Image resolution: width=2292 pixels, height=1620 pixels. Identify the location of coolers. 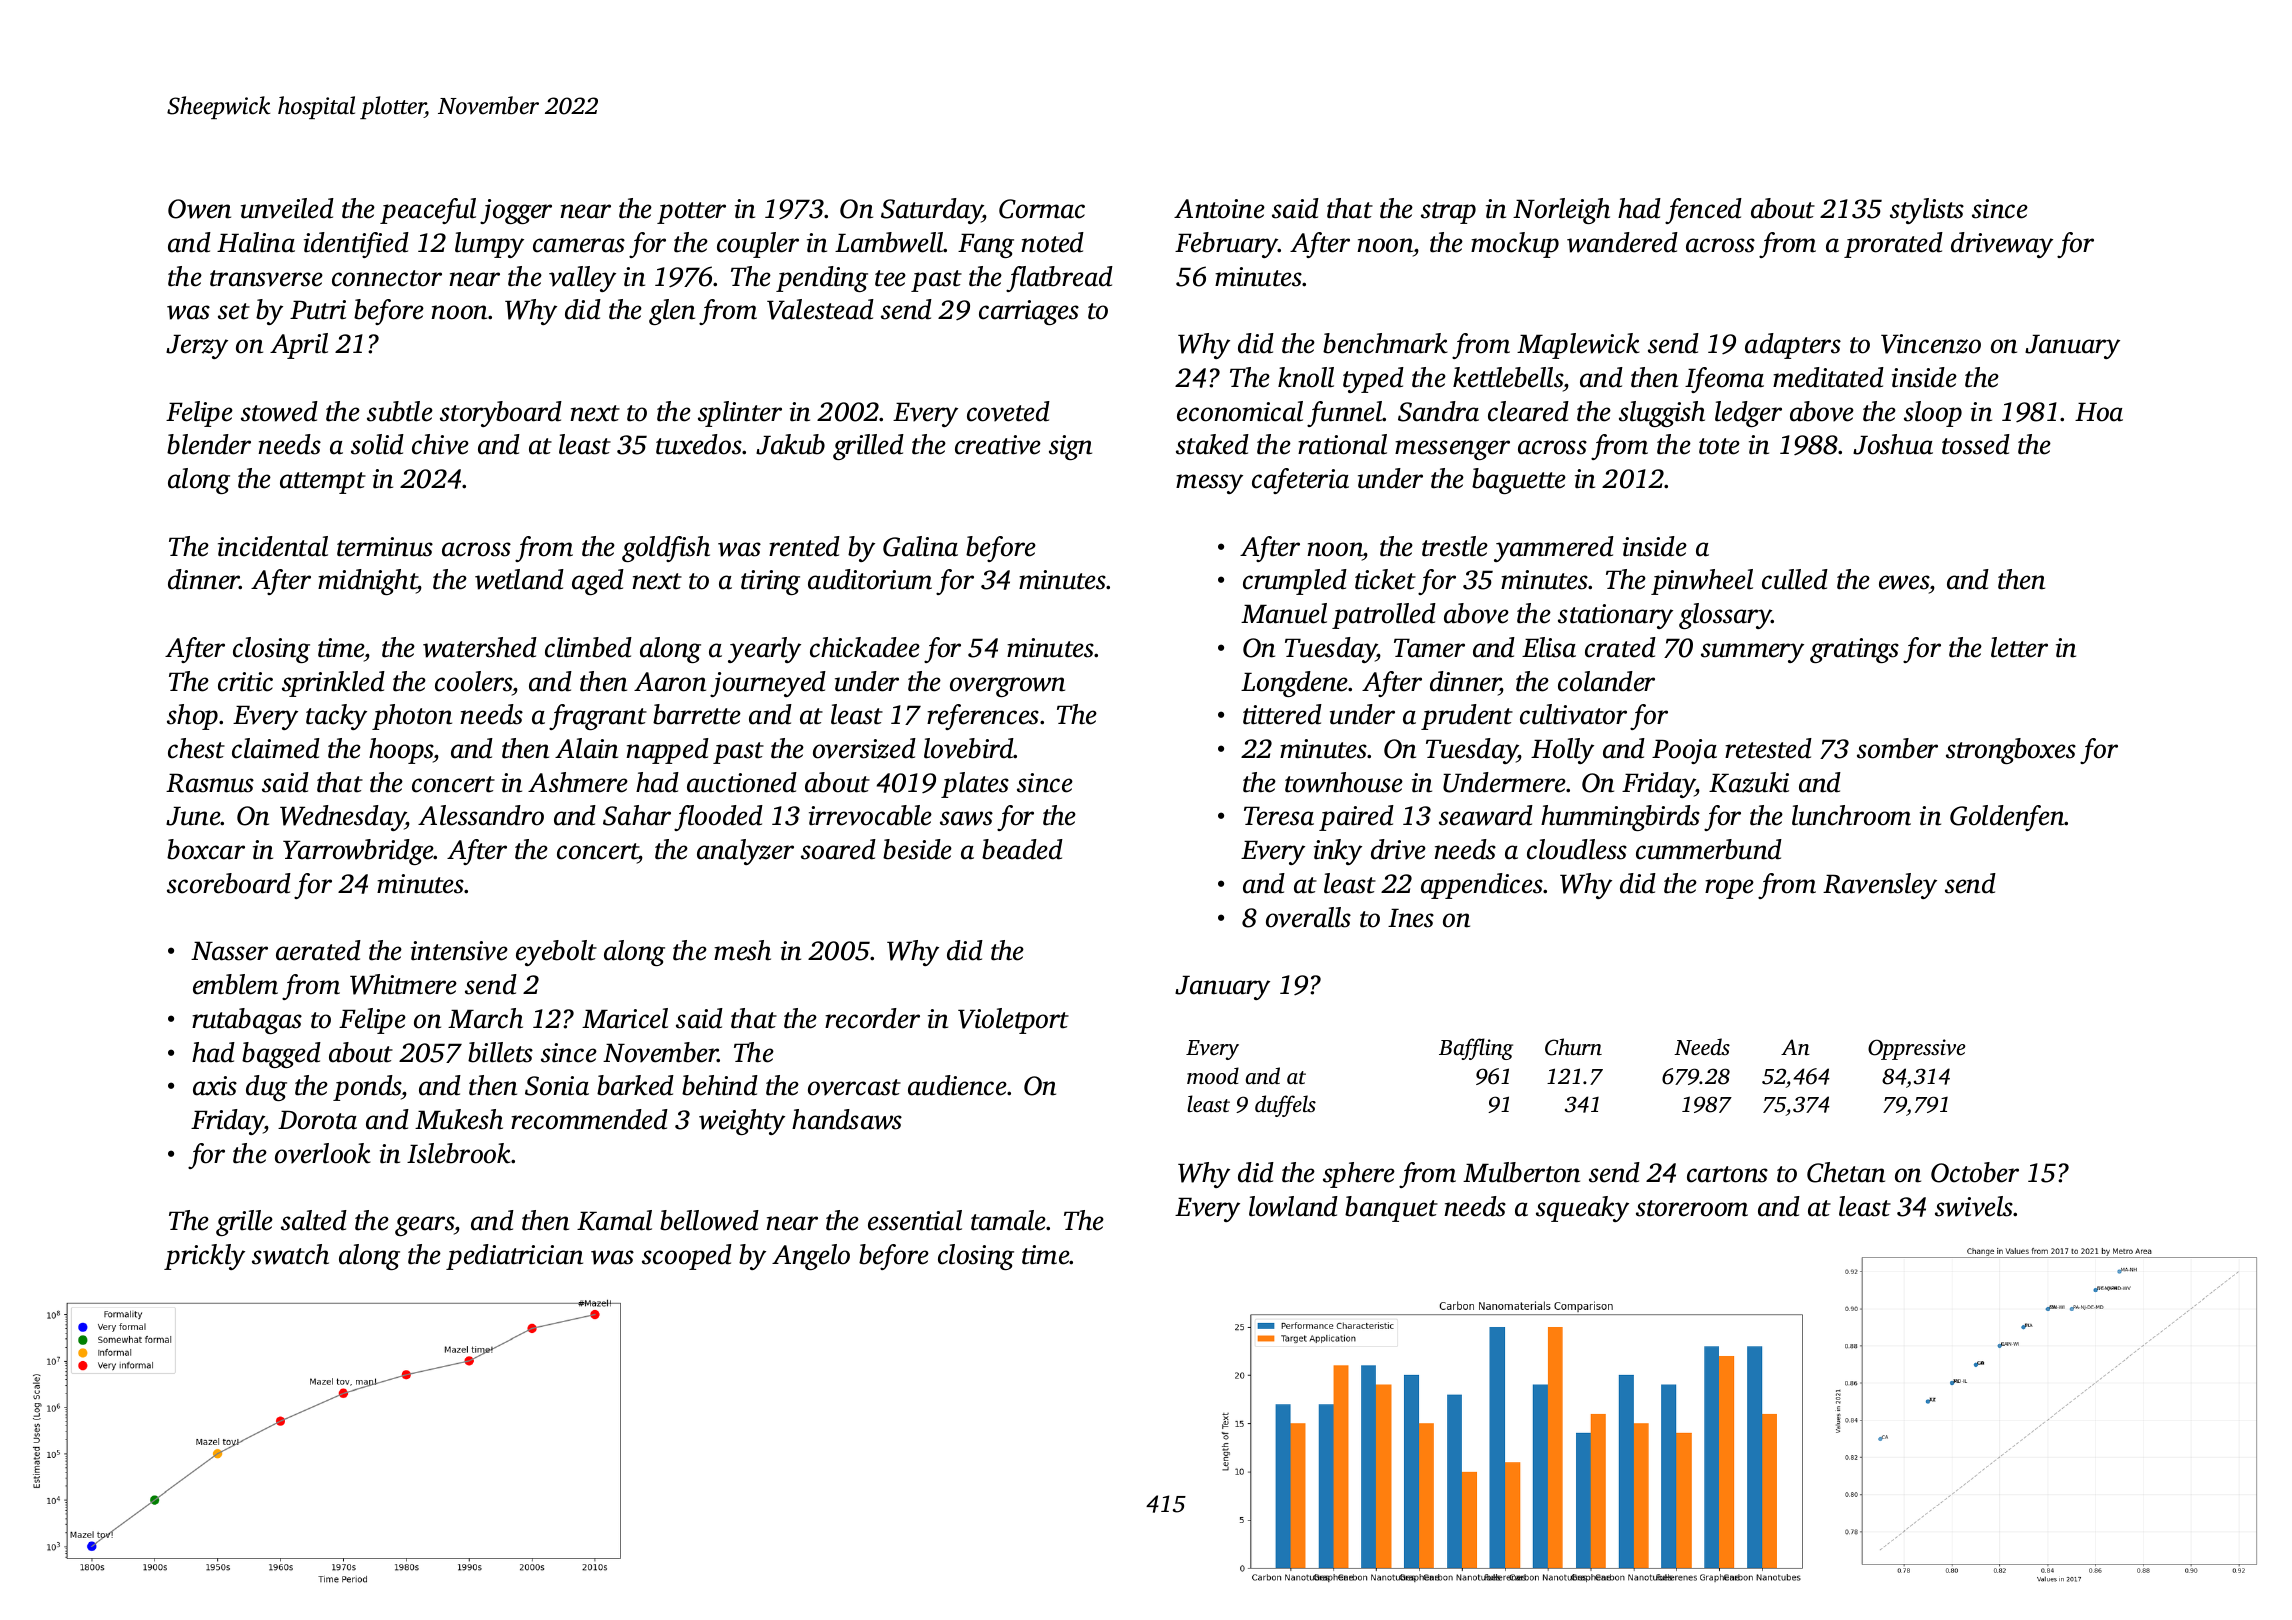
(473, 681).
